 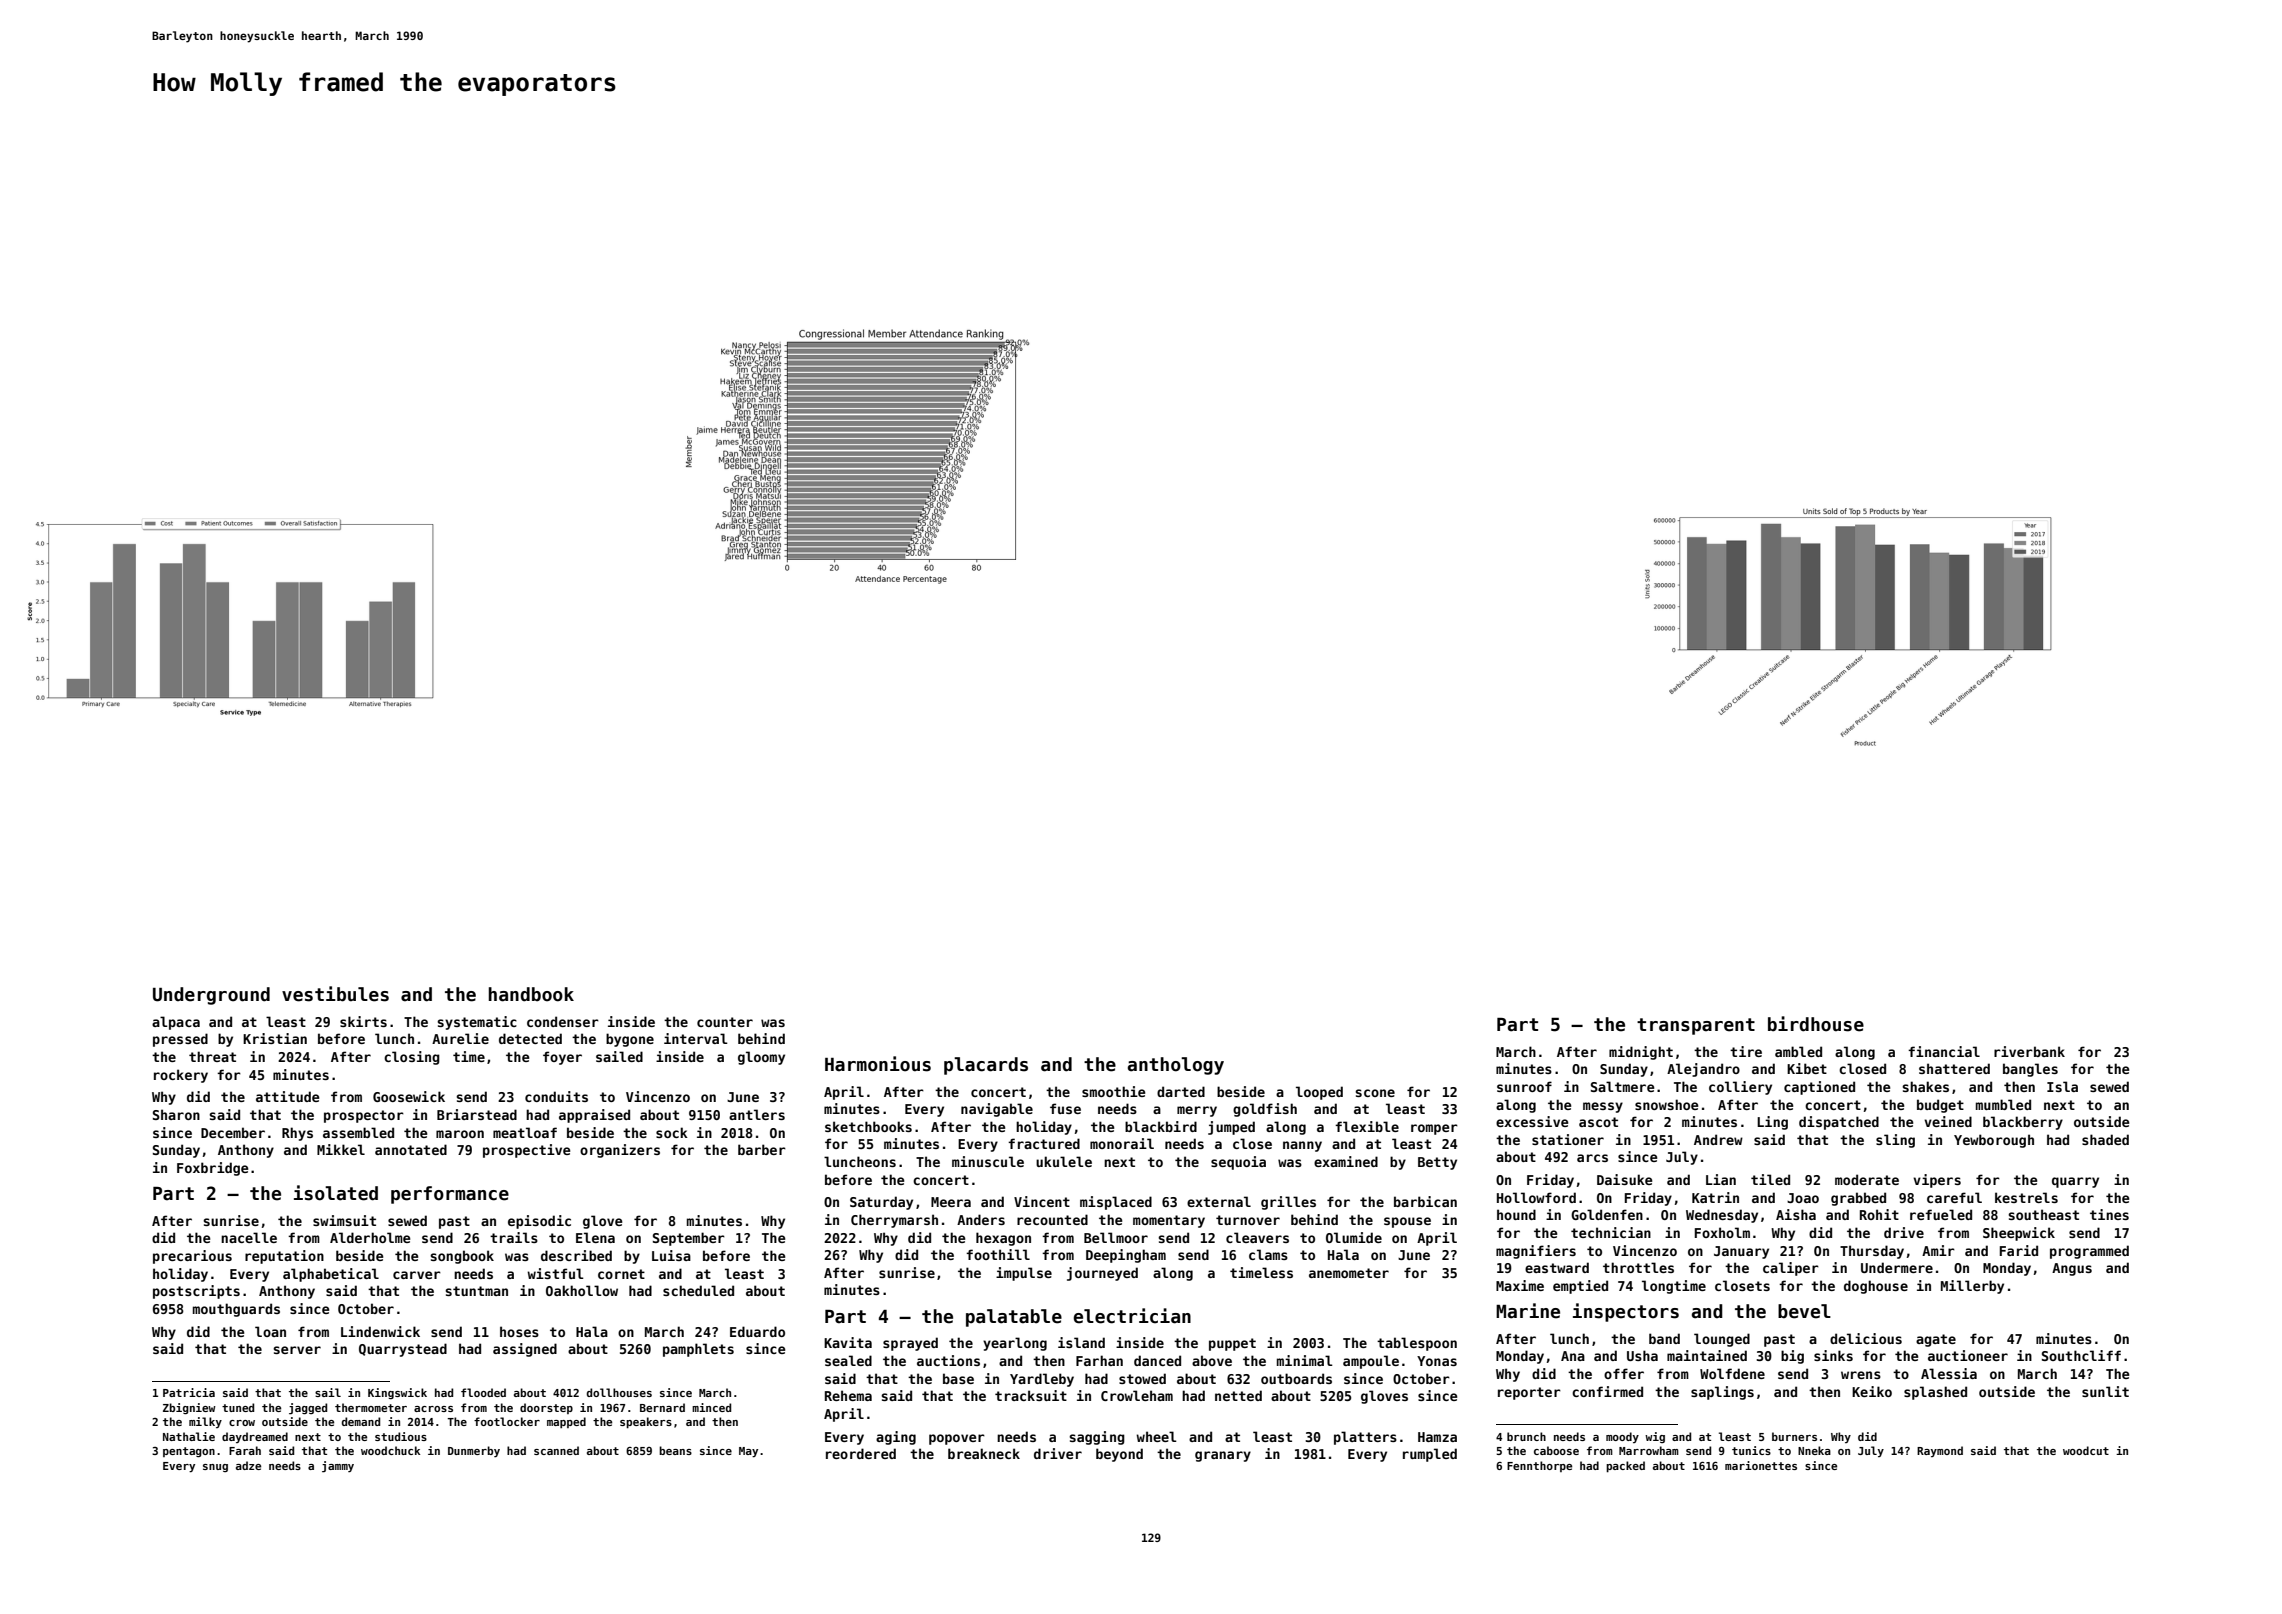 What do you see at coordinates (984, 1453) in the screenshot?
I see `breakneck` at bounding box center [984, 1453].
